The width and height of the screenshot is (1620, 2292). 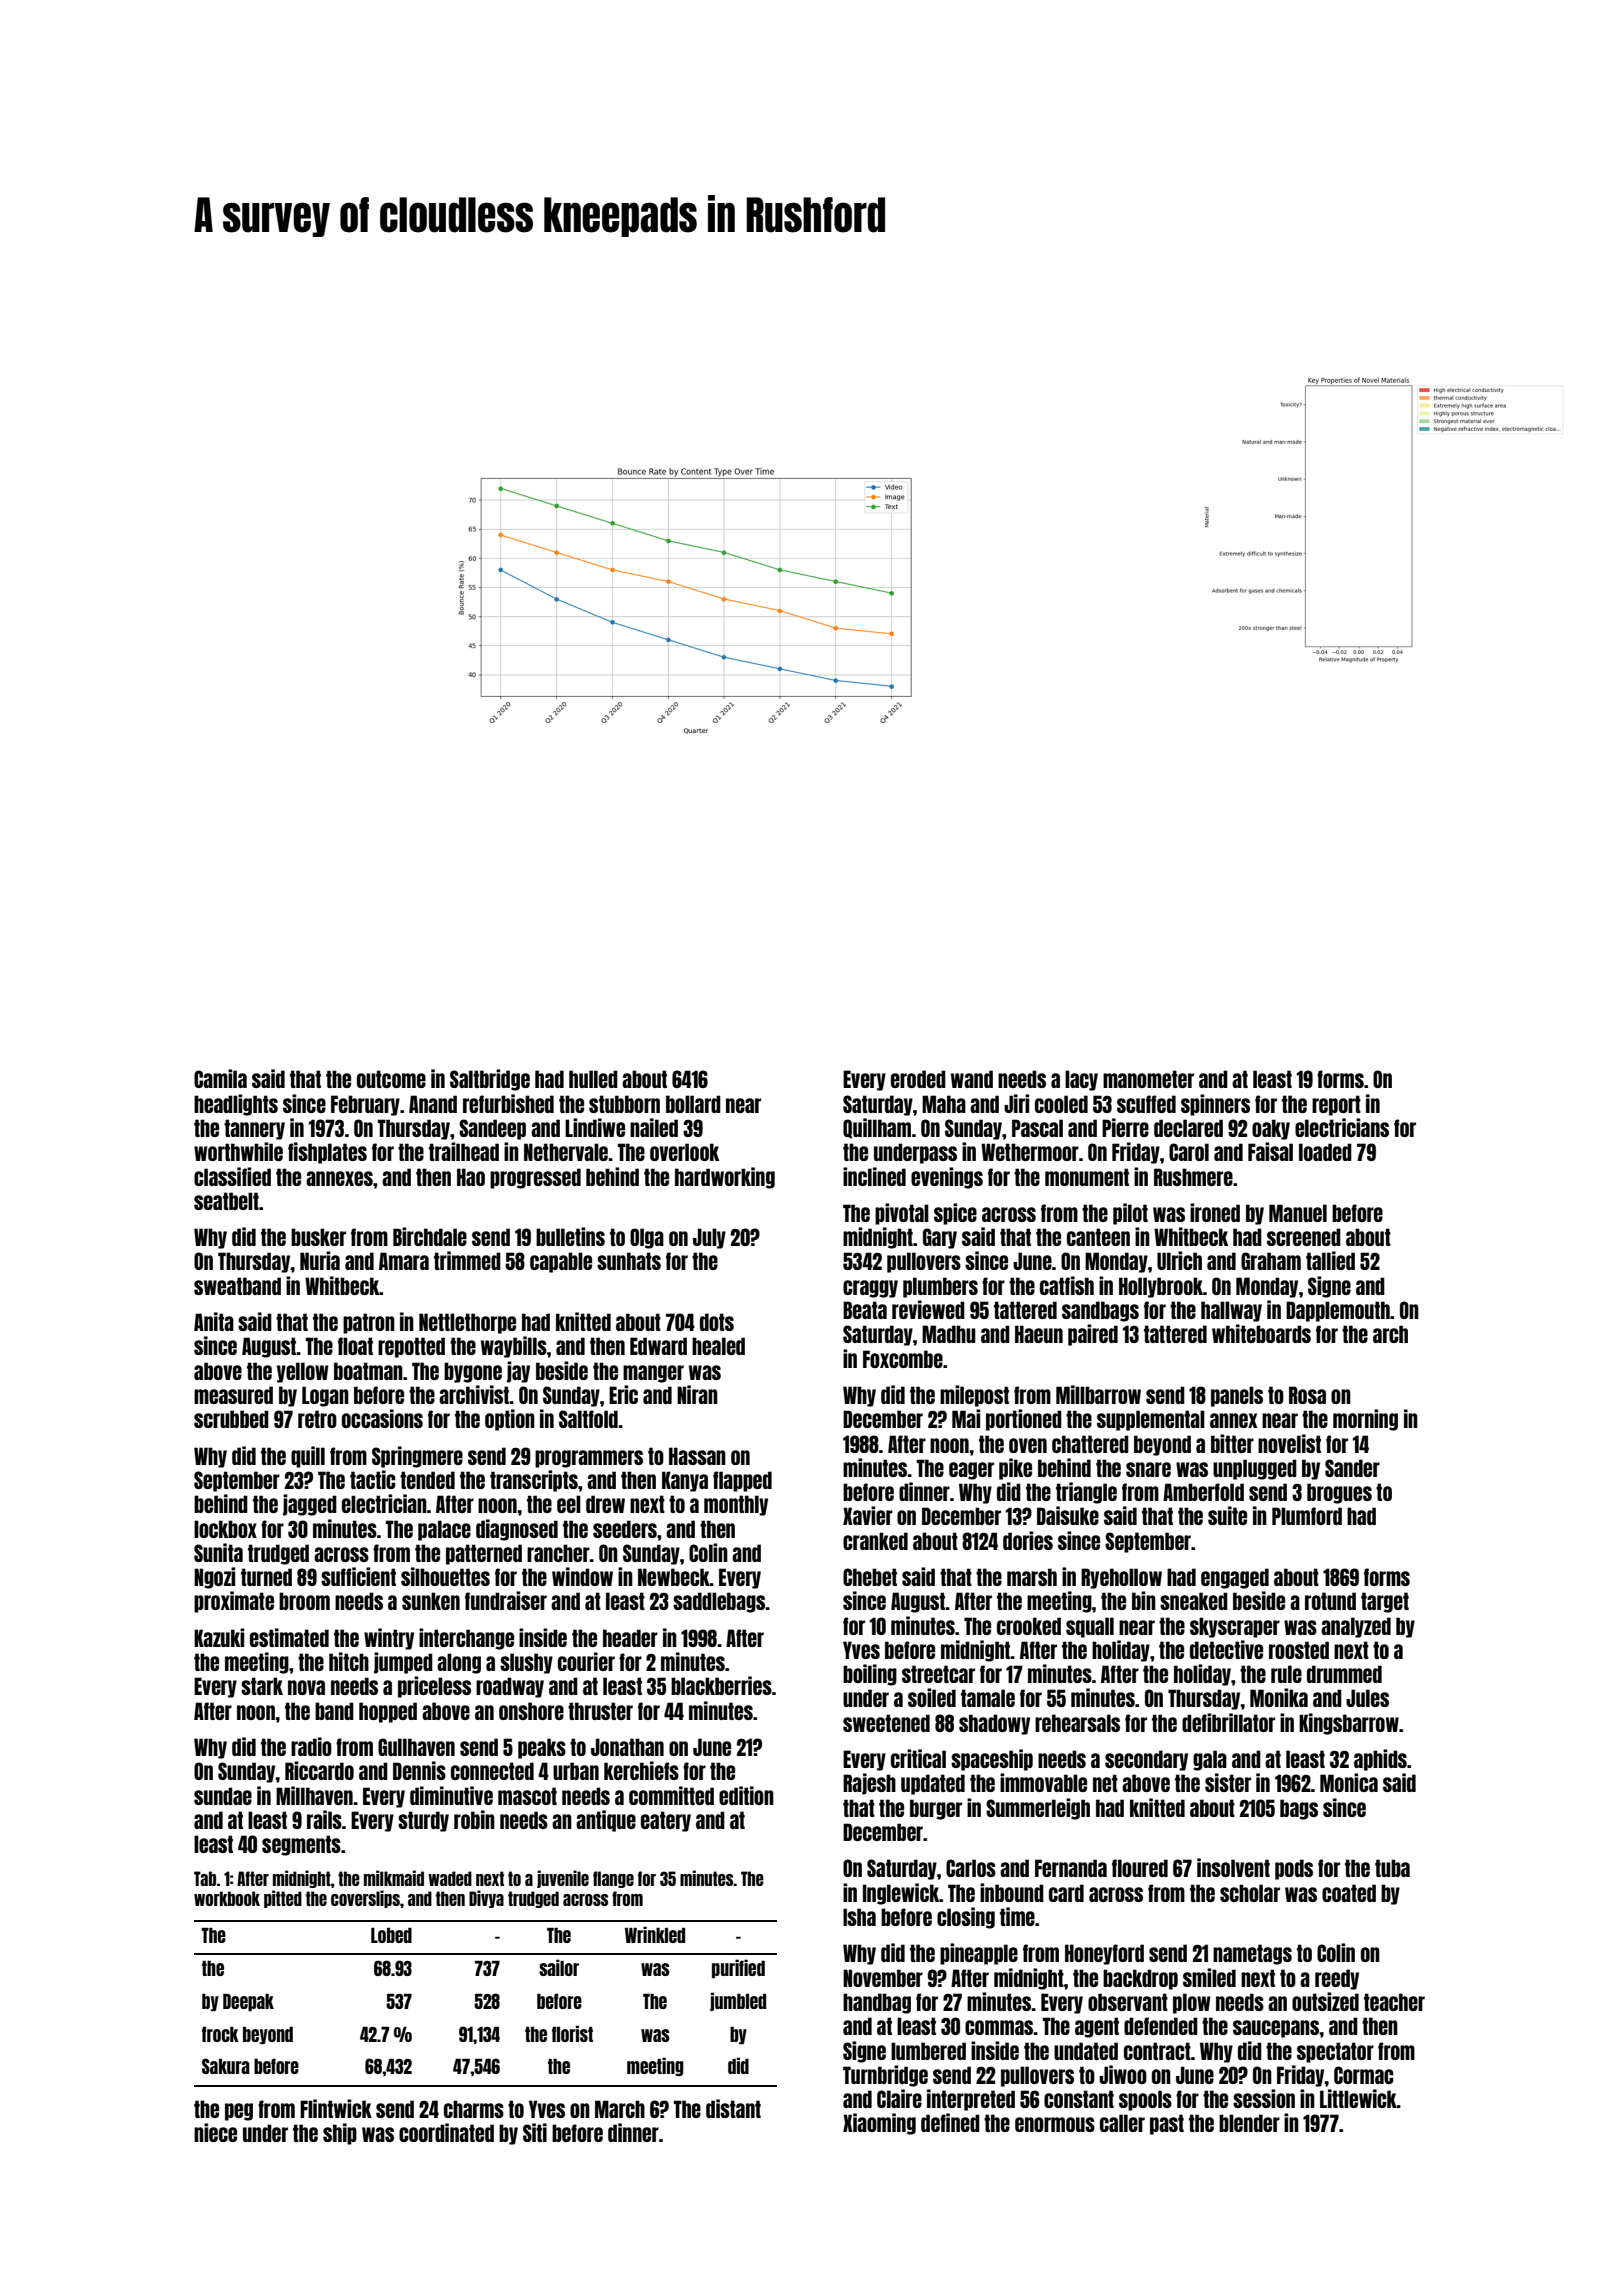 What do you see at coordinates (238, 1151) in the screenshot?
I see `worthwhile` at bounding box center [238, 1151].
